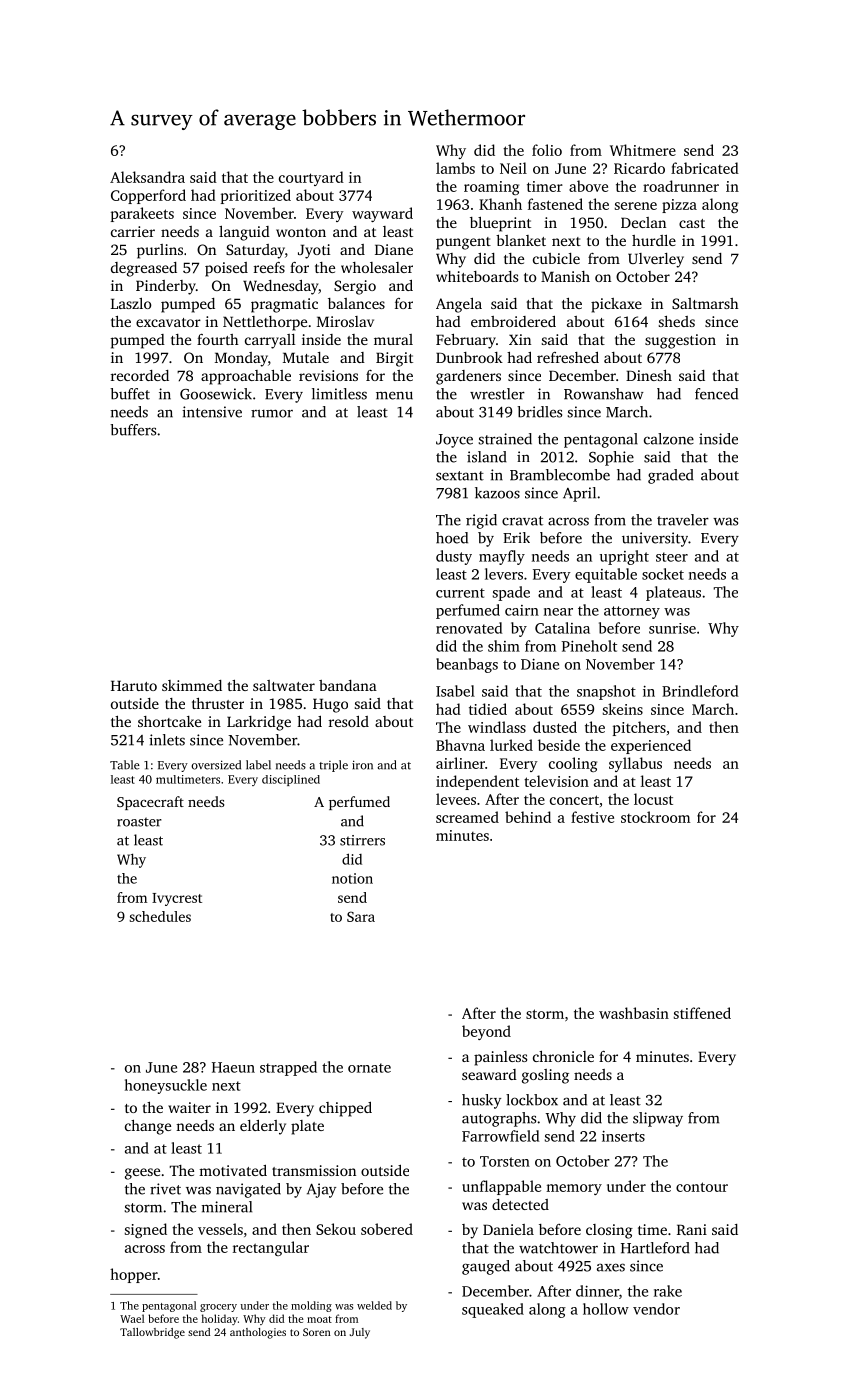  What do you see at coordinates (147, 177) in the screenshot?
I see `Aleksandra` at bounding box center [147, 177].
